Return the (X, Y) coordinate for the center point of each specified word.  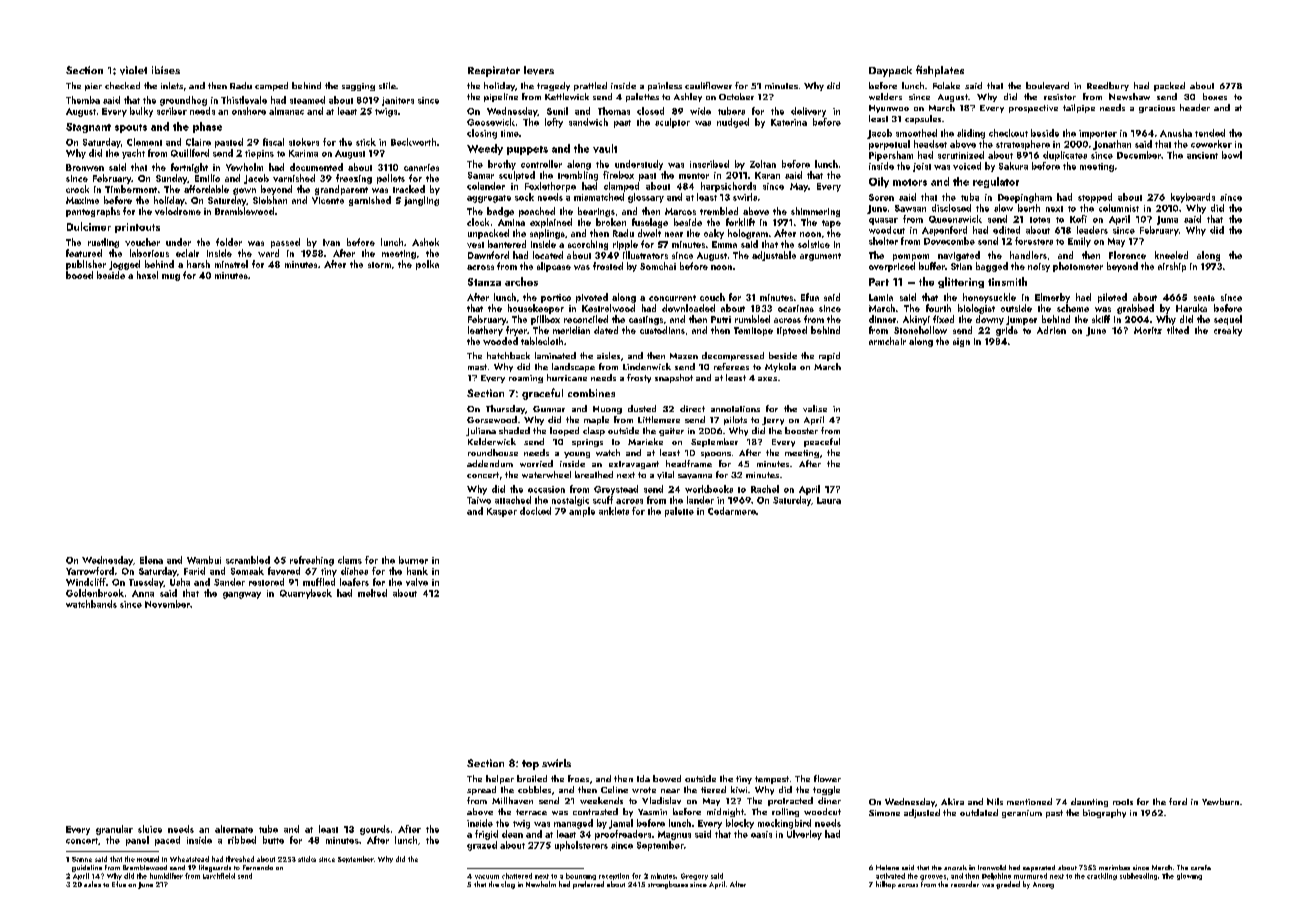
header (1195, 107)
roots (1123, 802)
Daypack (890, 71)
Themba (83, 100)
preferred (588, 885)
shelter (883, 241)
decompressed (733, 356)
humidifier (166, 876)
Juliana (481, 431)
